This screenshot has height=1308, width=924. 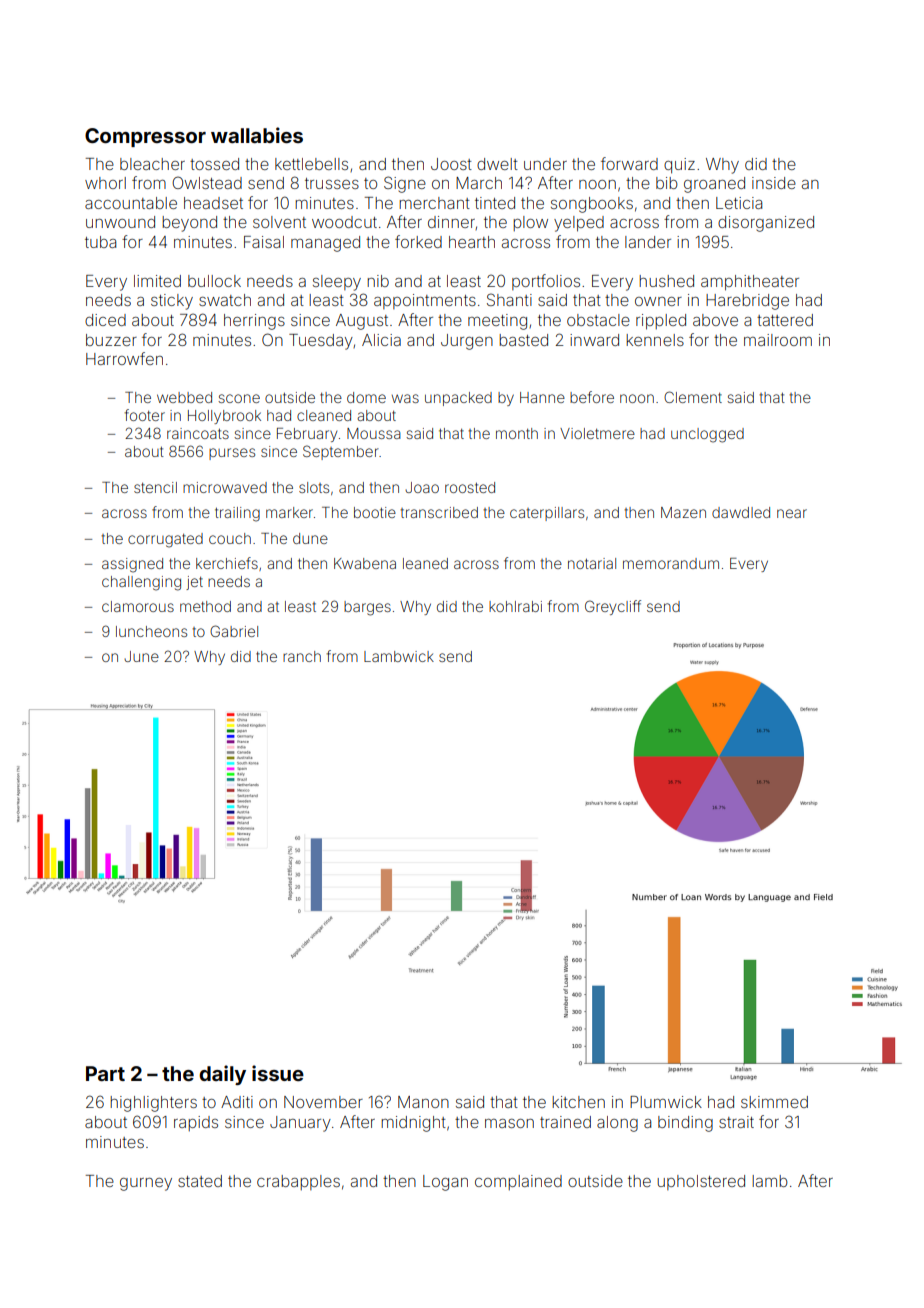 What do you see at coordinates (774, 1102) in the screenshot?
I see `skimmed` at bounding box center [774, 1102].
